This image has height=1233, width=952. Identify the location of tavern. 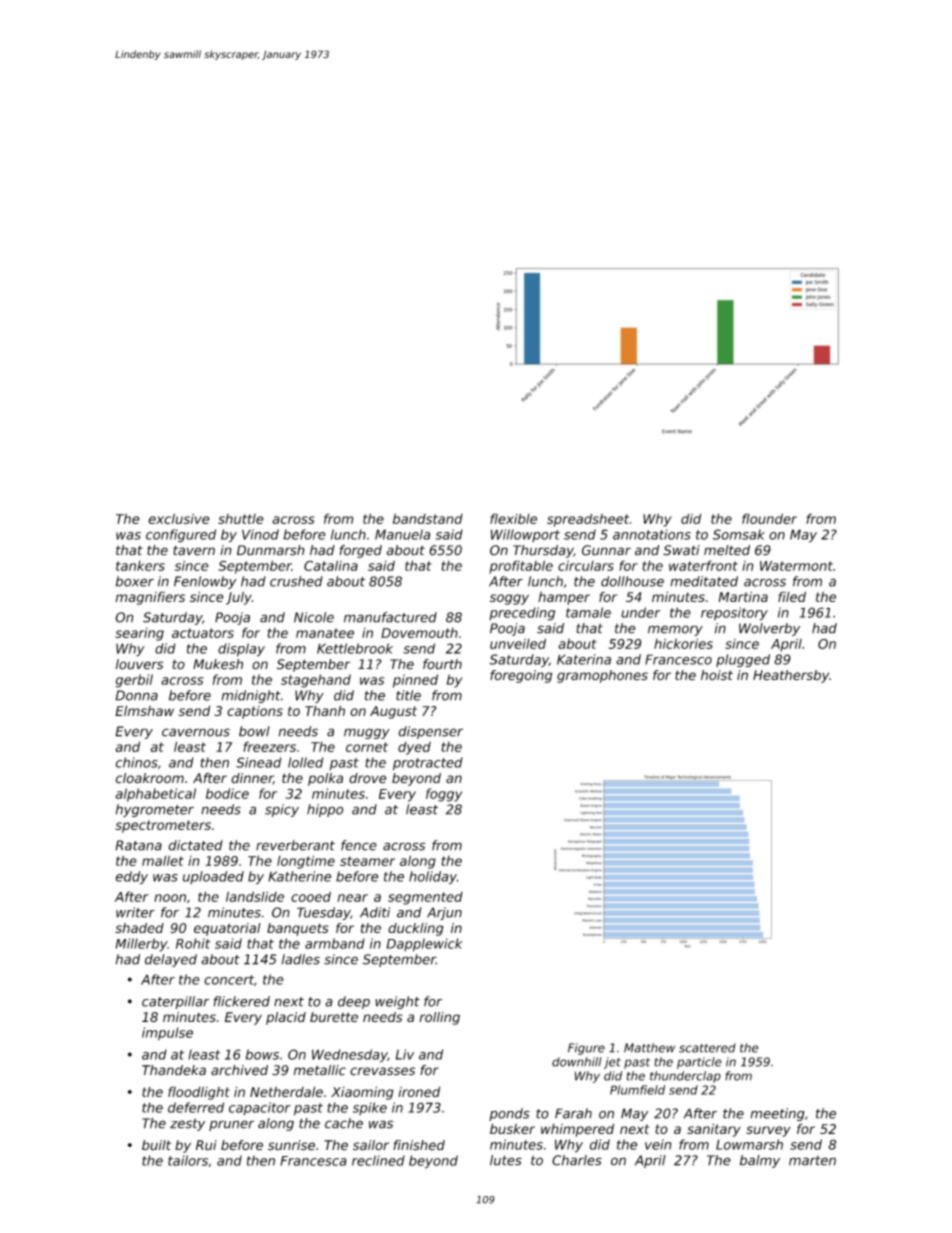
(194, 550).
